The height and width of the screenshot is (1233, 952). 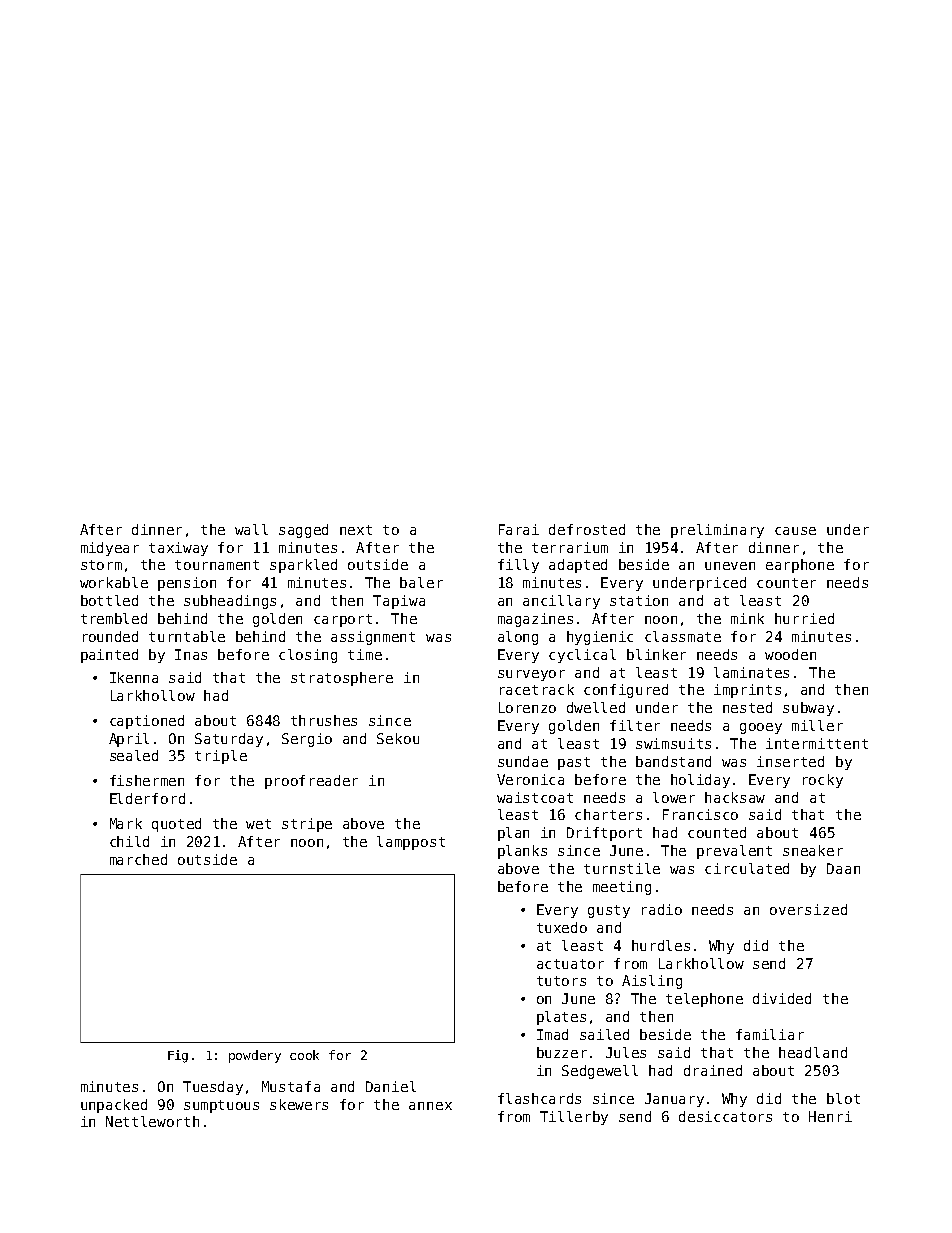 What do you see at coordinates (114, 1106) in the screenshot?
I see `unpacked` at bounding box center [114, 1106].
